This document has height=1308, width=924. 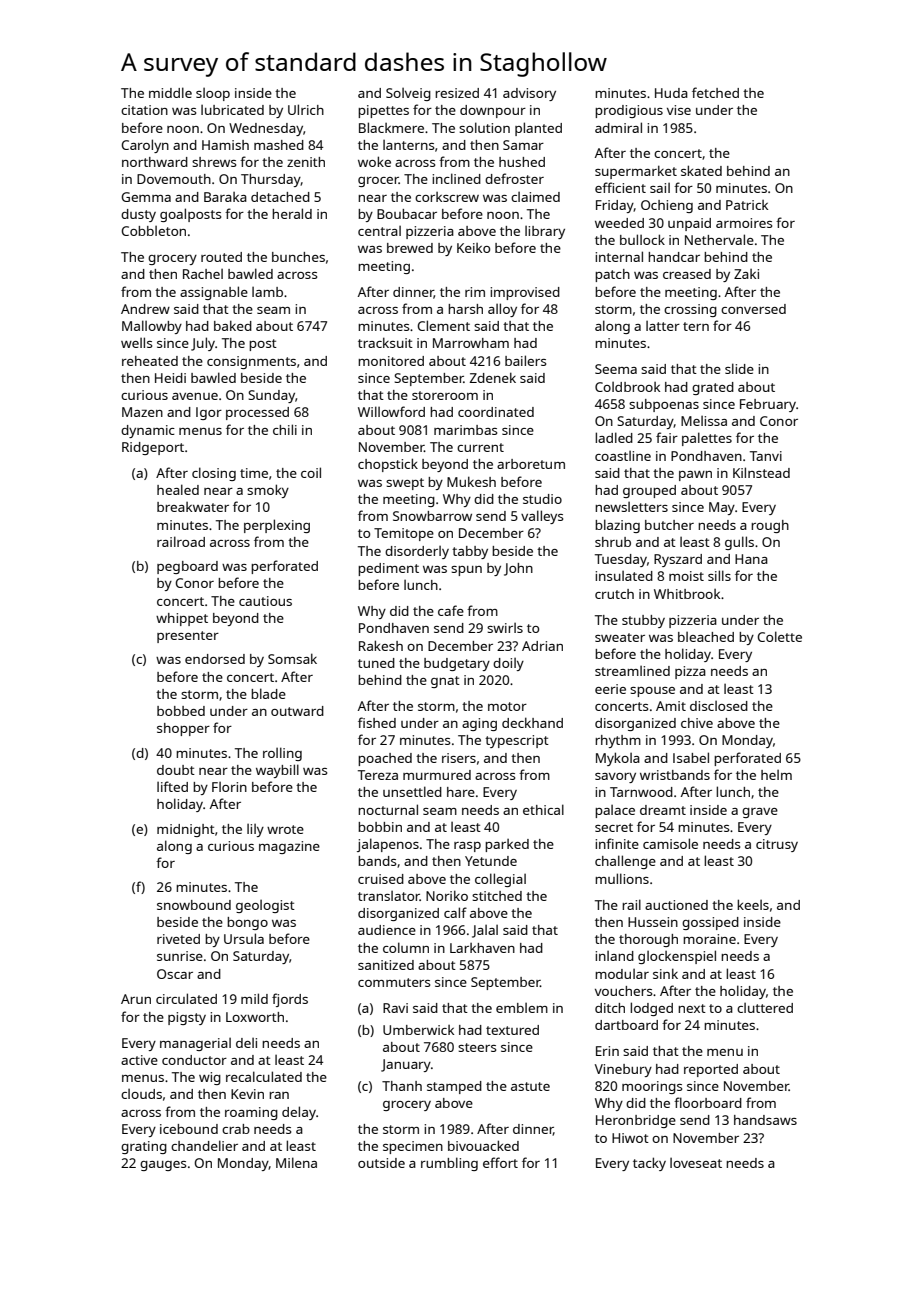 I want to click on textured, so click(x=512, y=1030).
